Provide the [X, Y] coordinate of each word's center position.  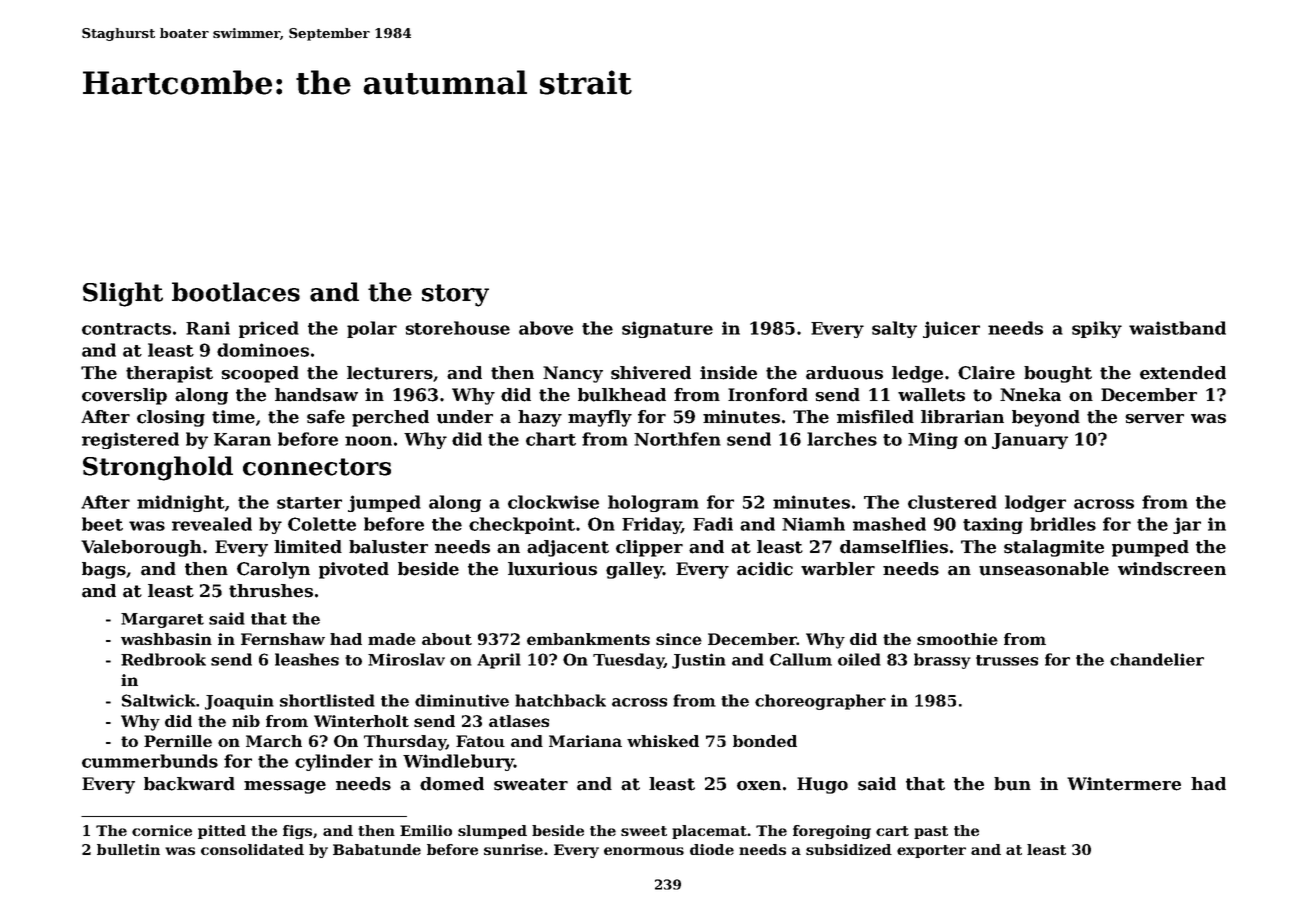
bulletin [128, 849]
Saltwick [158, 700]
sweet [644, 831]
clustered [952, 502]
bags [104, 570]
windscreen [1172, 569]
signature [667, 329]
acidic [765, 569]
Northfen [677, 439]
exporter [931, 851]
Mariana [585, 741]
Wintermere [1124, 784]
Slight [123, 294]
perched [390, 418]
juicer [951, 329]
